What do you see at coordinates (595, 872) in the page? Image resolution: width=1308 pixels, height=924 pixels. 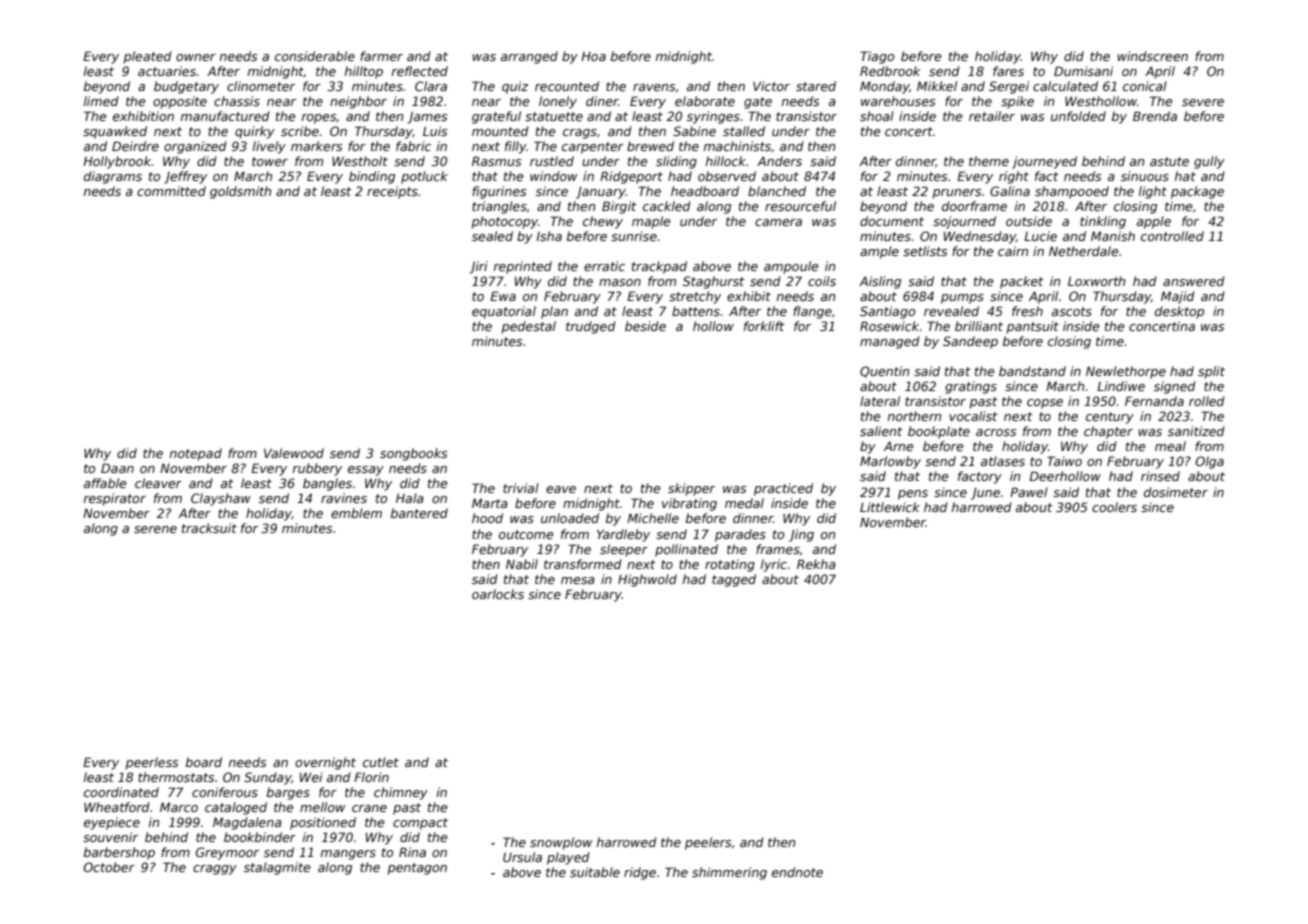 I see `suitable` at bounding box center [595, 872].
